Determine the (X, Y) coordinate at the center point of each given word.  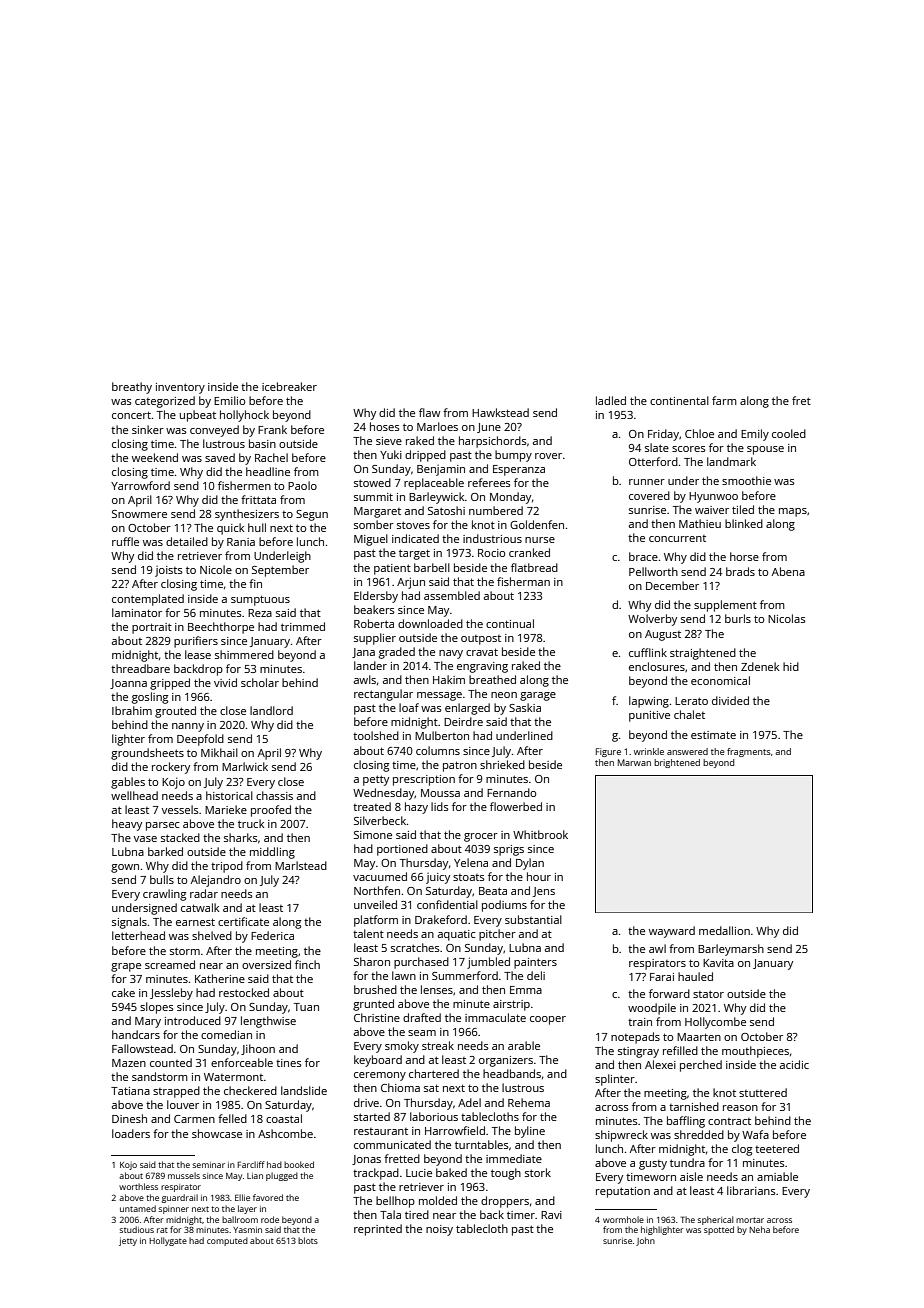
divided (730, 700)
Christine (377, 1017)
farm (724, 400)
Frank (272, 429)
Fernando (511, 792)
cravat (482, 652)
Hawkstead (500, 412)
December (672, 585)
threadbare (140, 668)
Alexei (660, 1064)
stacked (180, 837)
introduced (193, 1020)
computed (227, 1241)
